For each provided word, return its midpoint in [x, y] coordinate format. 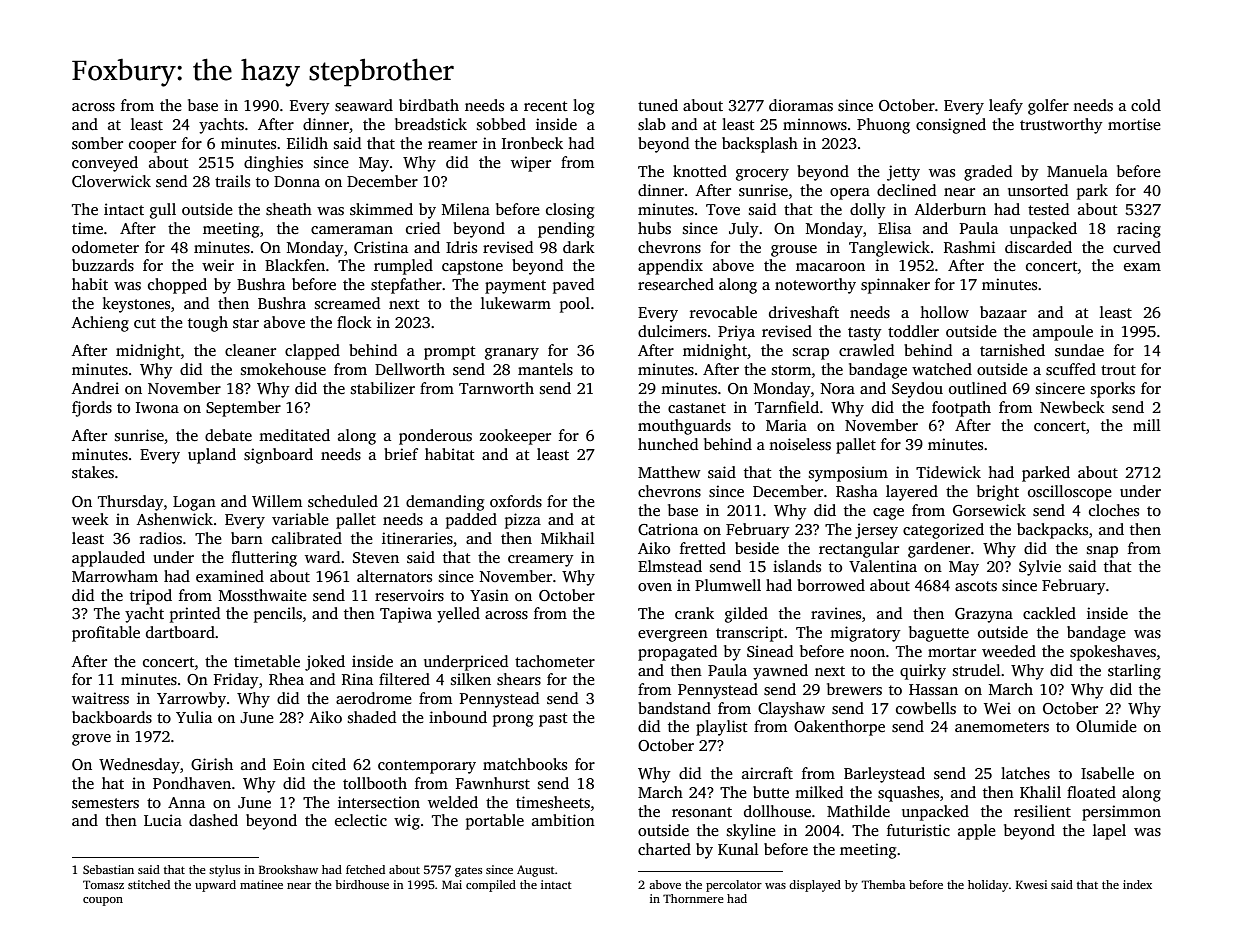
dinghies [273, 164]
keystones [136, 305]
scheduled [343, 501]
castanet [697, 408]
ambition [563, 820]
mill [1147, 425]
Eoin [289, 764]
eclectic [361, 820]
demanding [445, 503]
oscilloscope [1070, 493]
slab [652, 124]
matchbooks [525, 764]
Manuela [1077, 171]
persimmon [1121, 813]
